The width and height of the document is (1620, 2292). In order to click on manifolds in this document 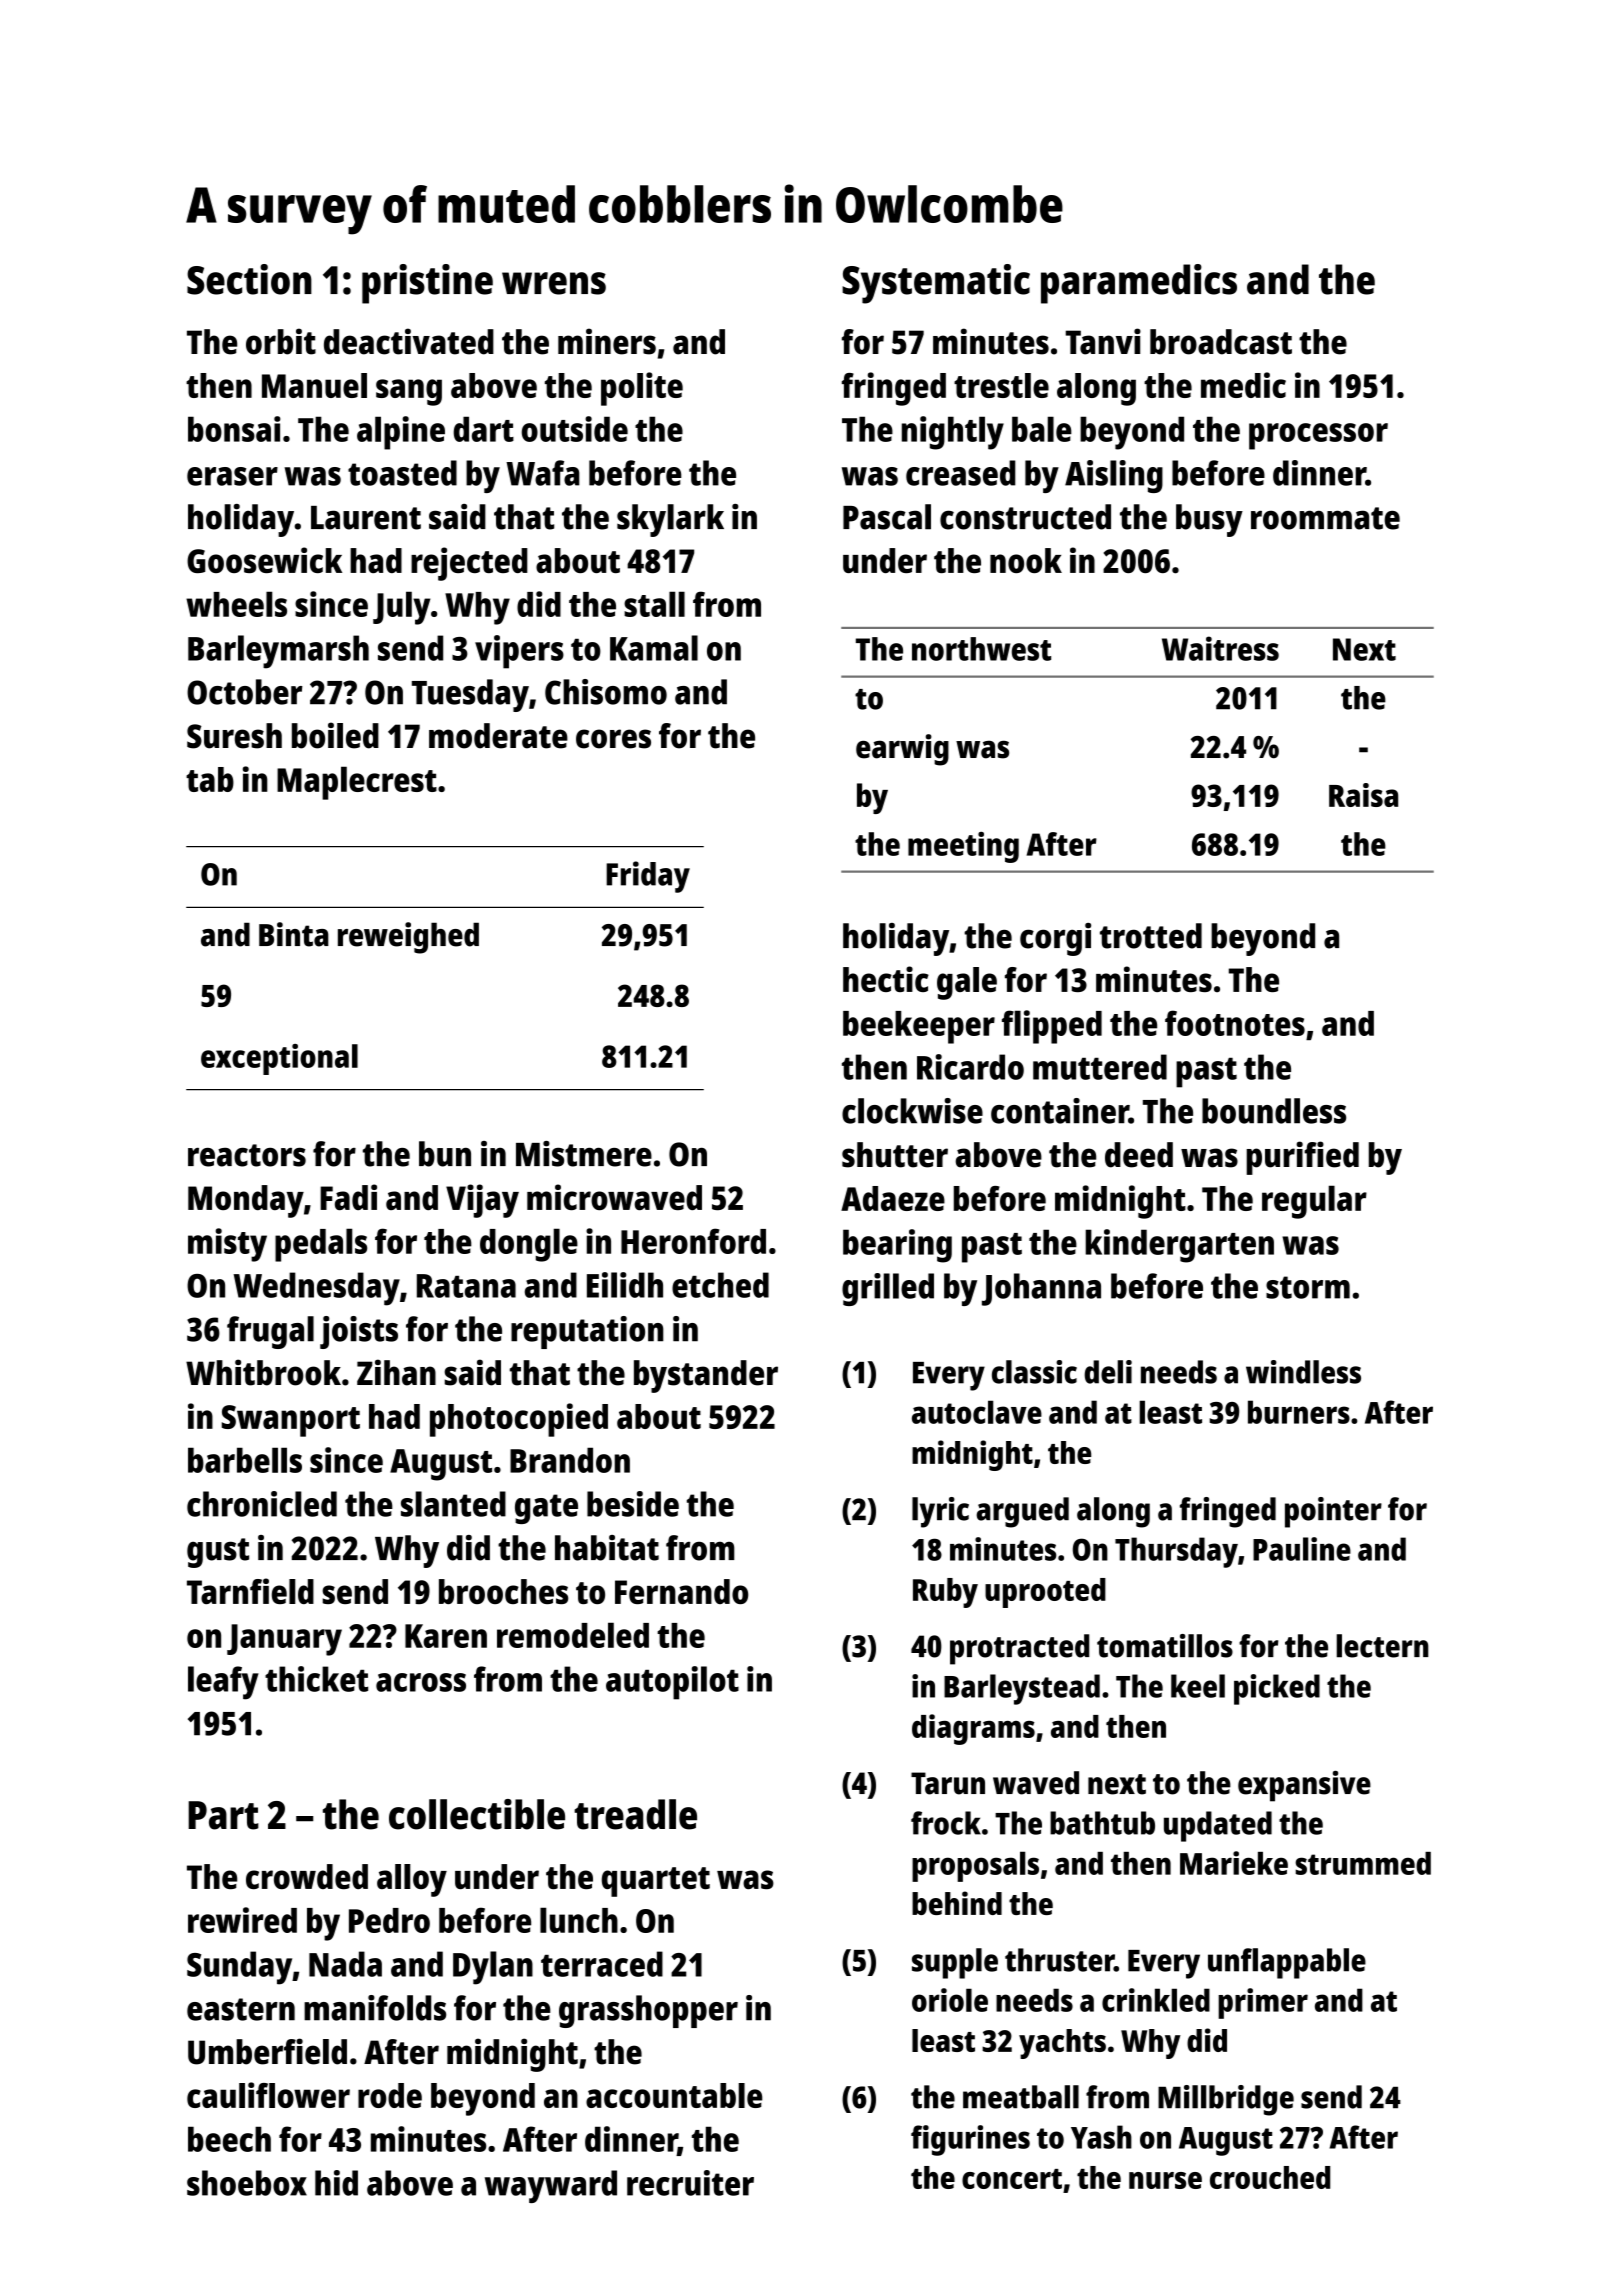, I will do `click(375, 2008)`.
